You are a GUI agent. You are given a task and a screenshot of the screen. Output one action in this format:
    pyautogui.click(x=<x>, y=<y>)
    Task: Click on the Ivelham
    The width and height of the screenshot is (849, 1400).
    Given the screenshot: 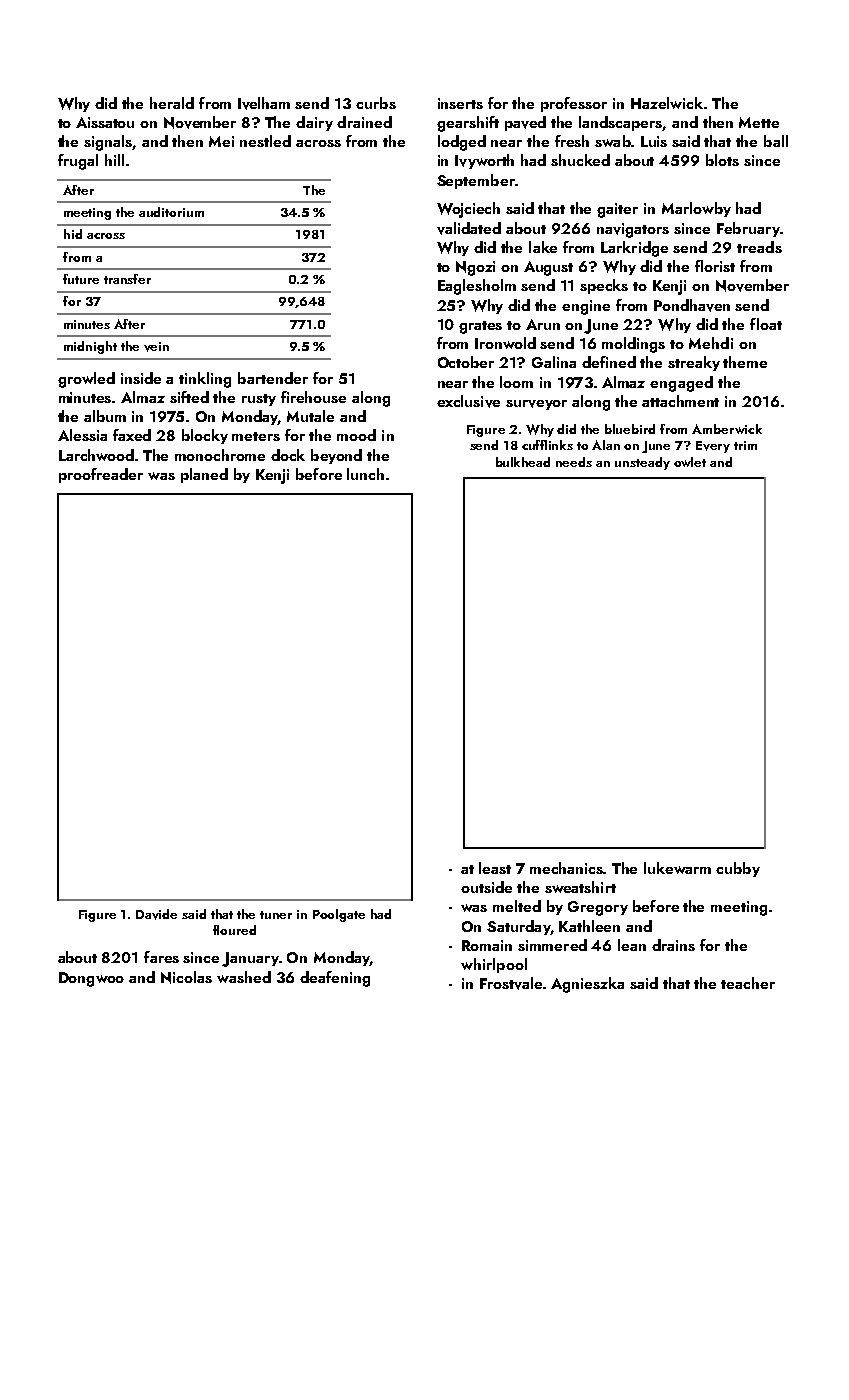 What is the action you would take?
    pyautogui.click(x=264, y=103)
